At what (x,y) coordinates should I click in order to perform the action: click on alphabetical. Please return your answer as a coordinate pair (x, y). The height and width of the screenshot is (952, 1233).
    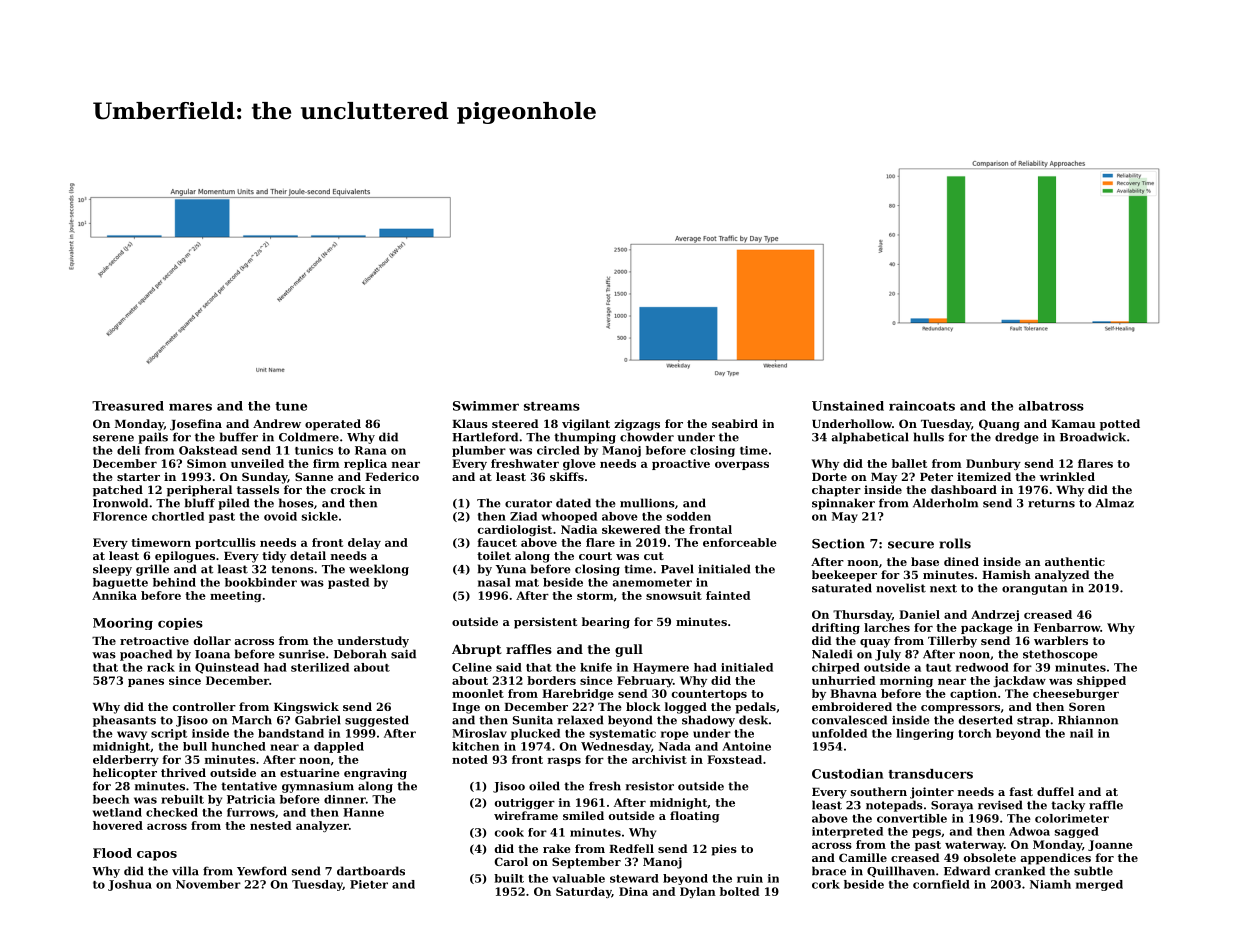
    Looking at the image, I should click on (870, 438).
